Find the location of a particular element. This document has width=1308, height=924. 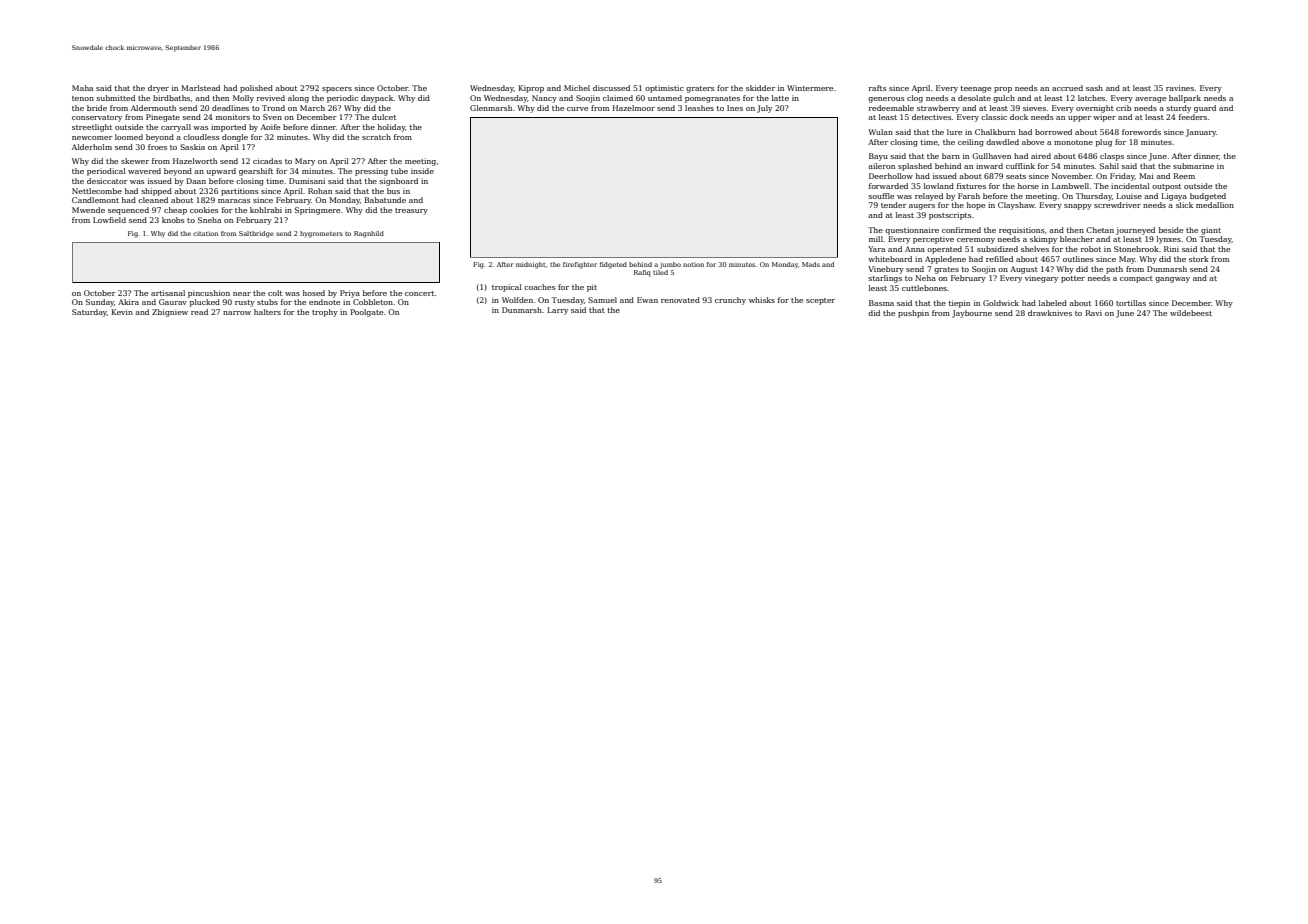

hosed is located at coordinates (314, 293).
